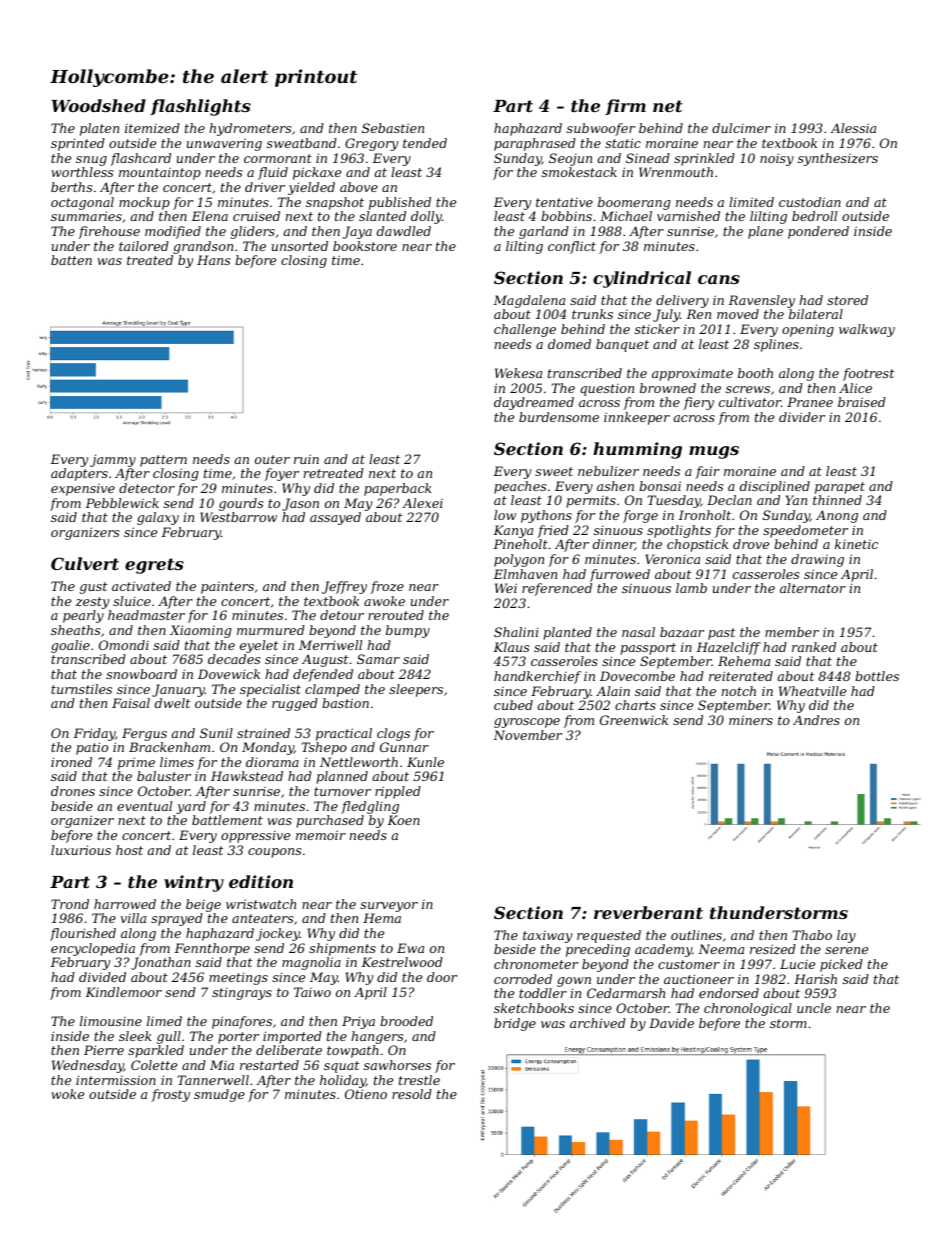 This page has height=1233, width=952. What do you see at coordinates (818, 232) in the page?
I see `pondered` at bounding box center [818, 232].
